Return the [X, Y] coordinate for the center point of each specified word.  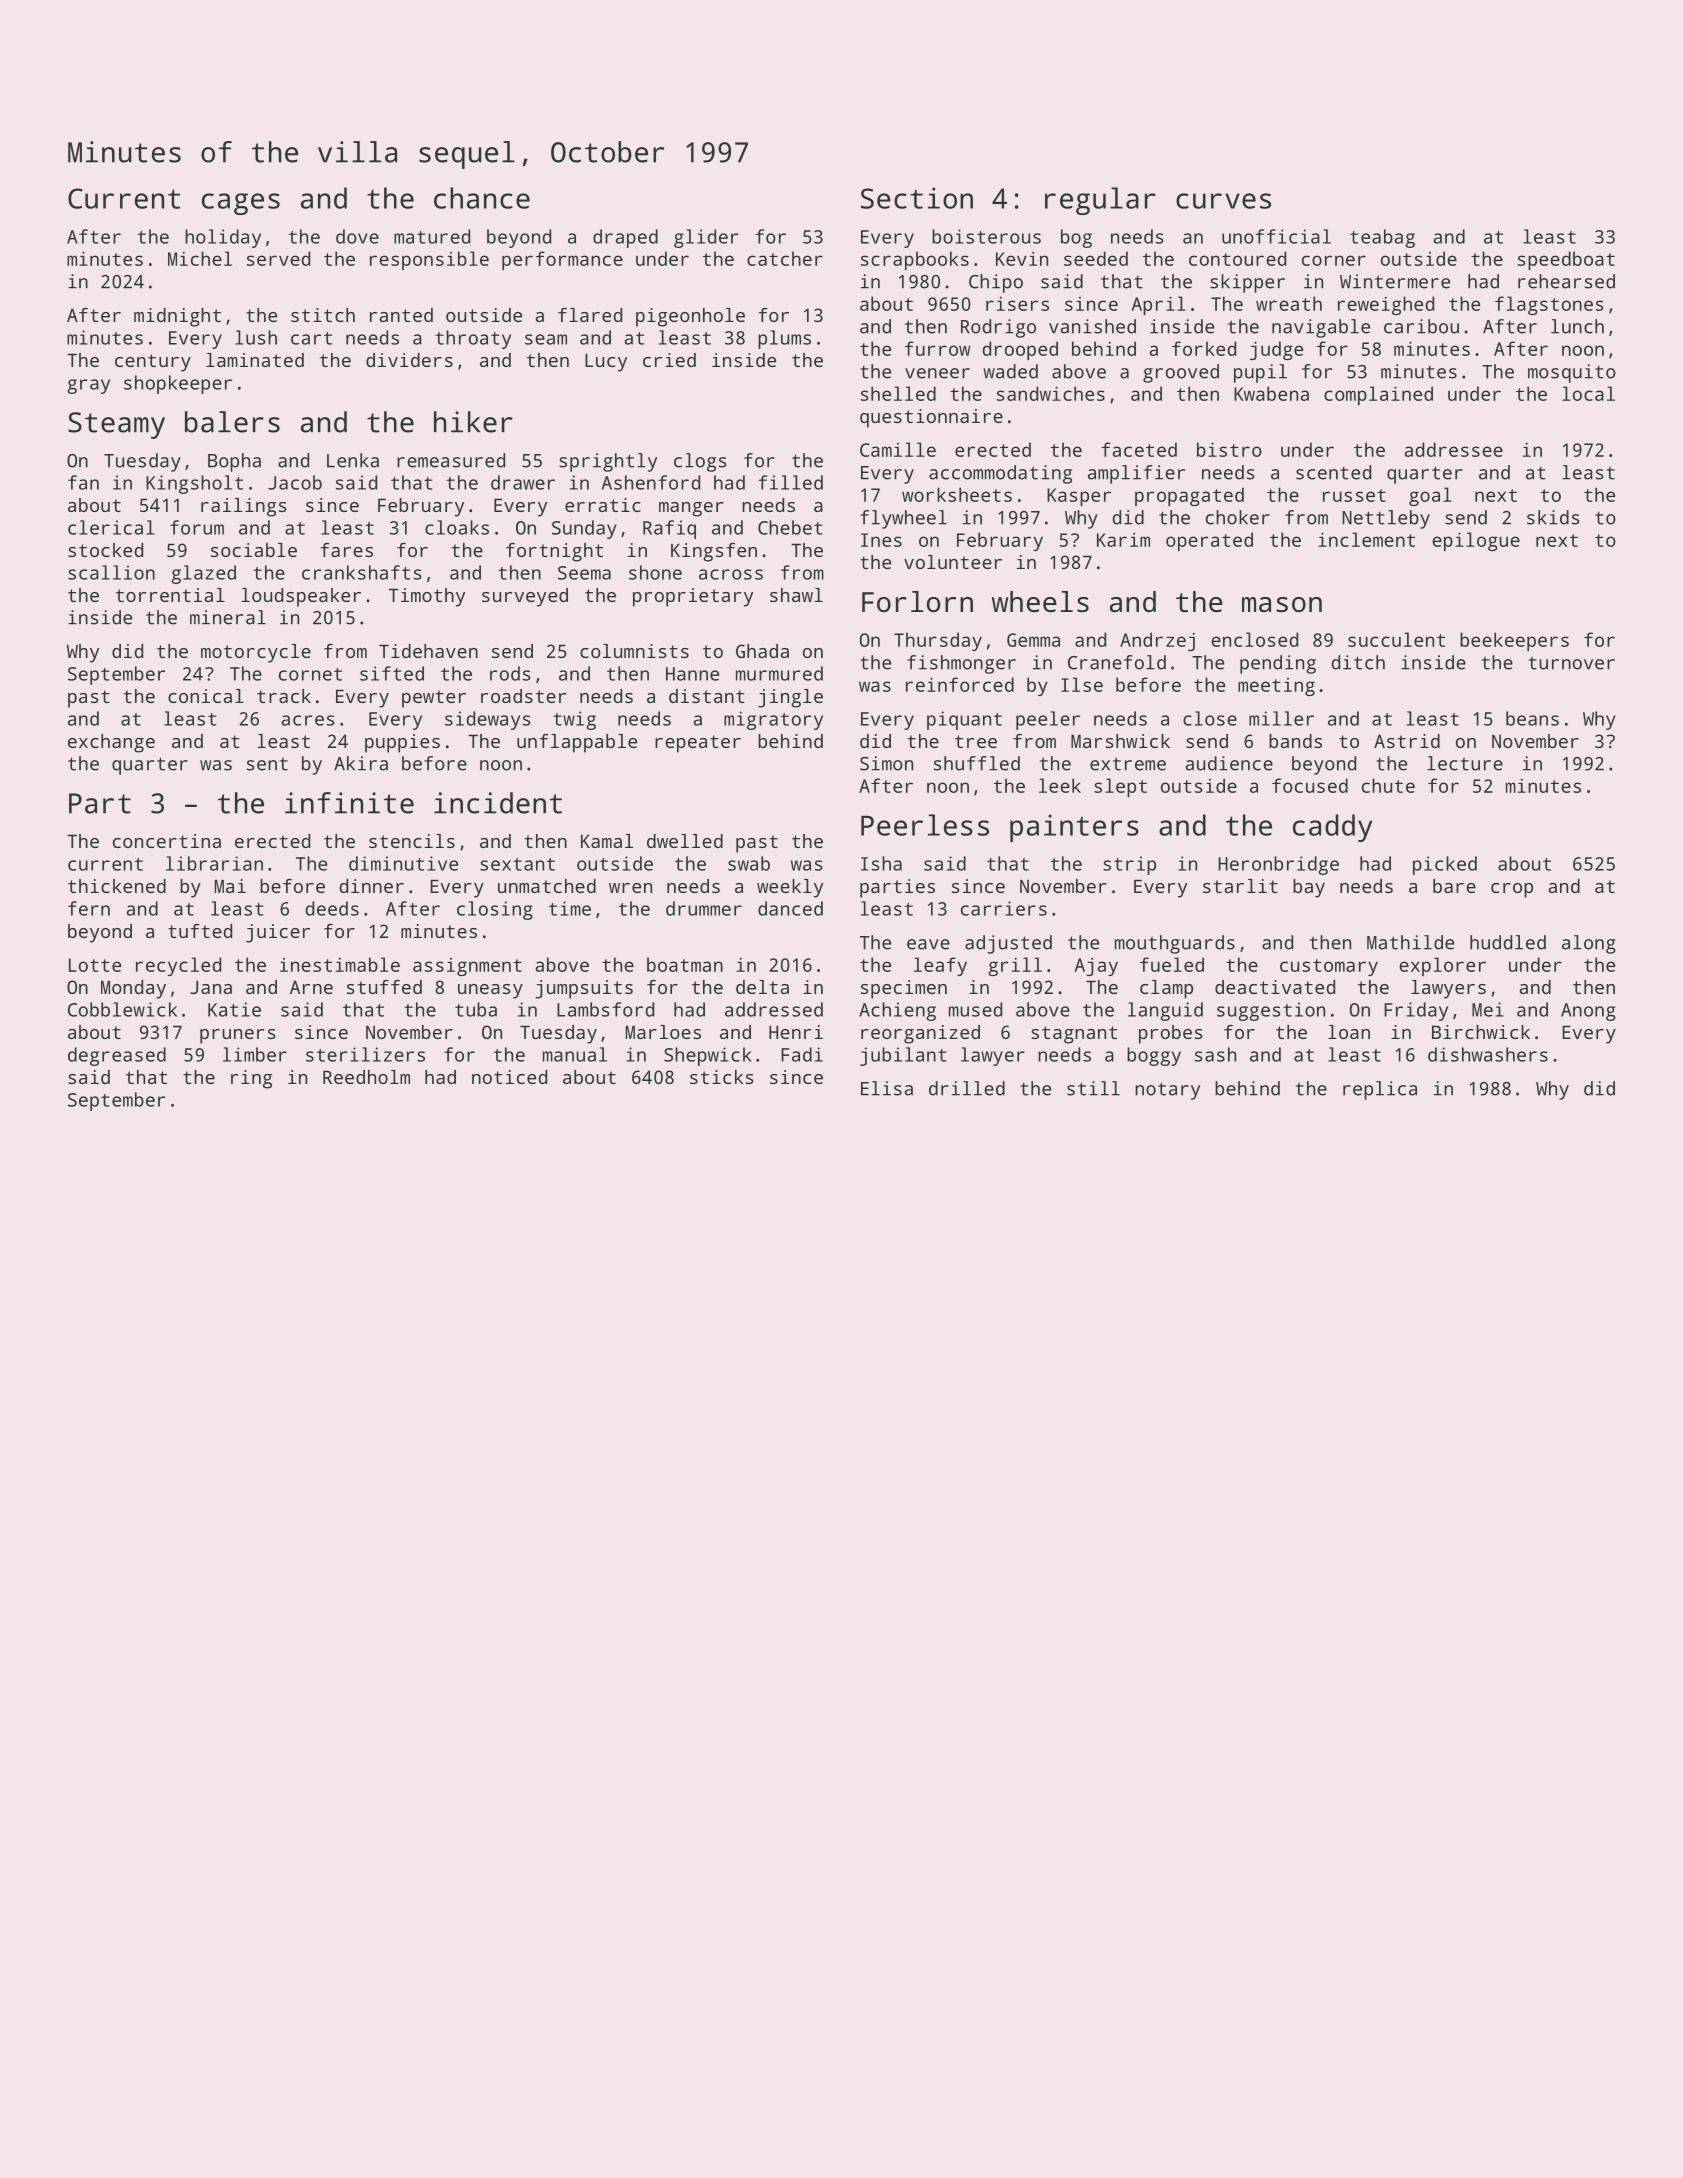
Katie [234, 1009]
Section [917, 198]
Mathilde [1410, 942]
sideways [487, 720]
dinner [372, 886]
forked [1204, 348]
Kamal [607, 841]
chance [482, 198]
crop [1512, 890]
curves [1223, 201]
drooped [1020, 350]
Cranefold [1117, 662]
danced [790, 908]
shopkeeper [178, 384]
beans [1532, 718]
